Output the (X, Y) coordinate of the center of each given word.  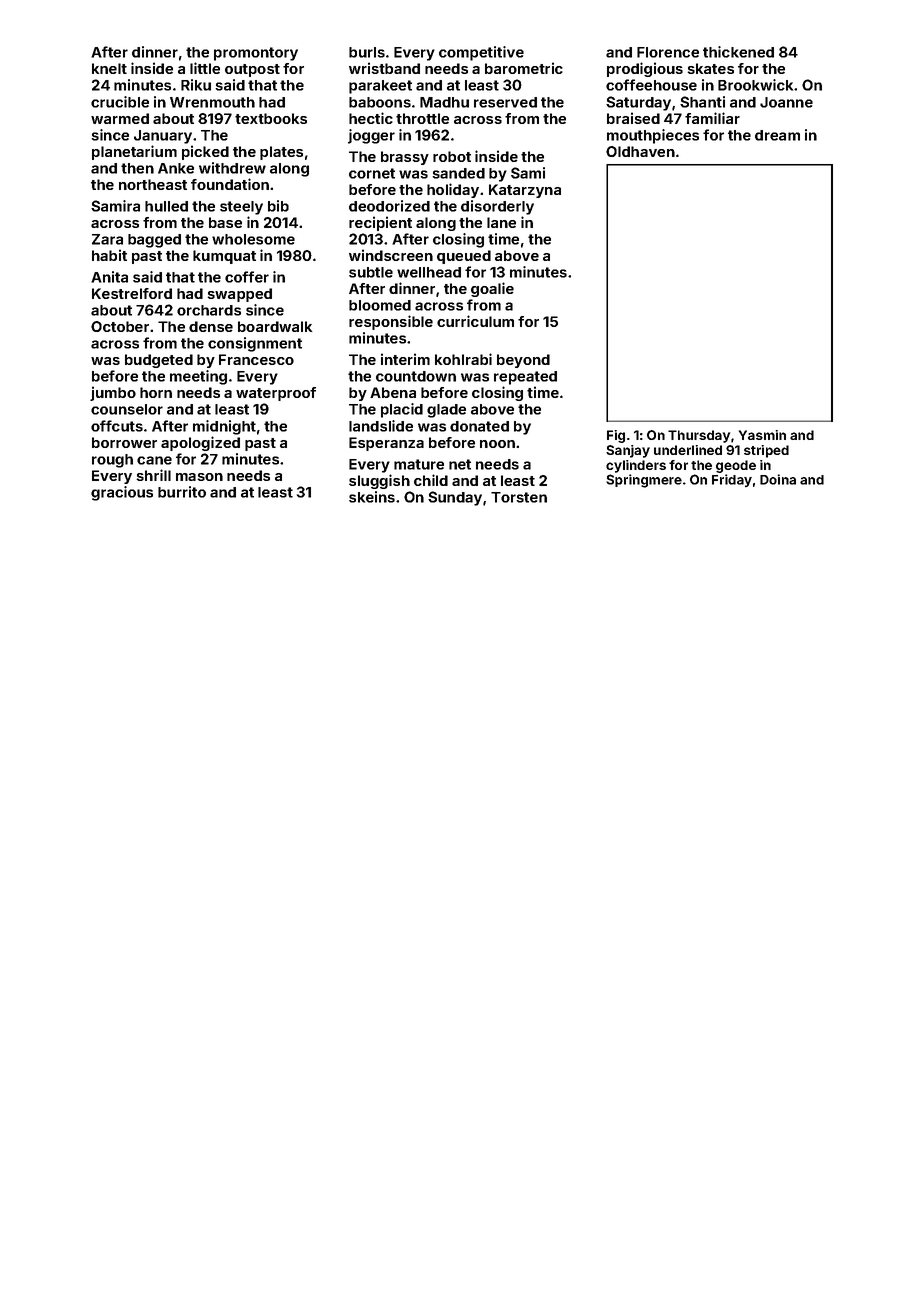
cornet (372, 173)
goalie (492, 289)
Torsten (519, 497)
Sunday (455, 498)
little (205, 68)
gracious (122, 493)
